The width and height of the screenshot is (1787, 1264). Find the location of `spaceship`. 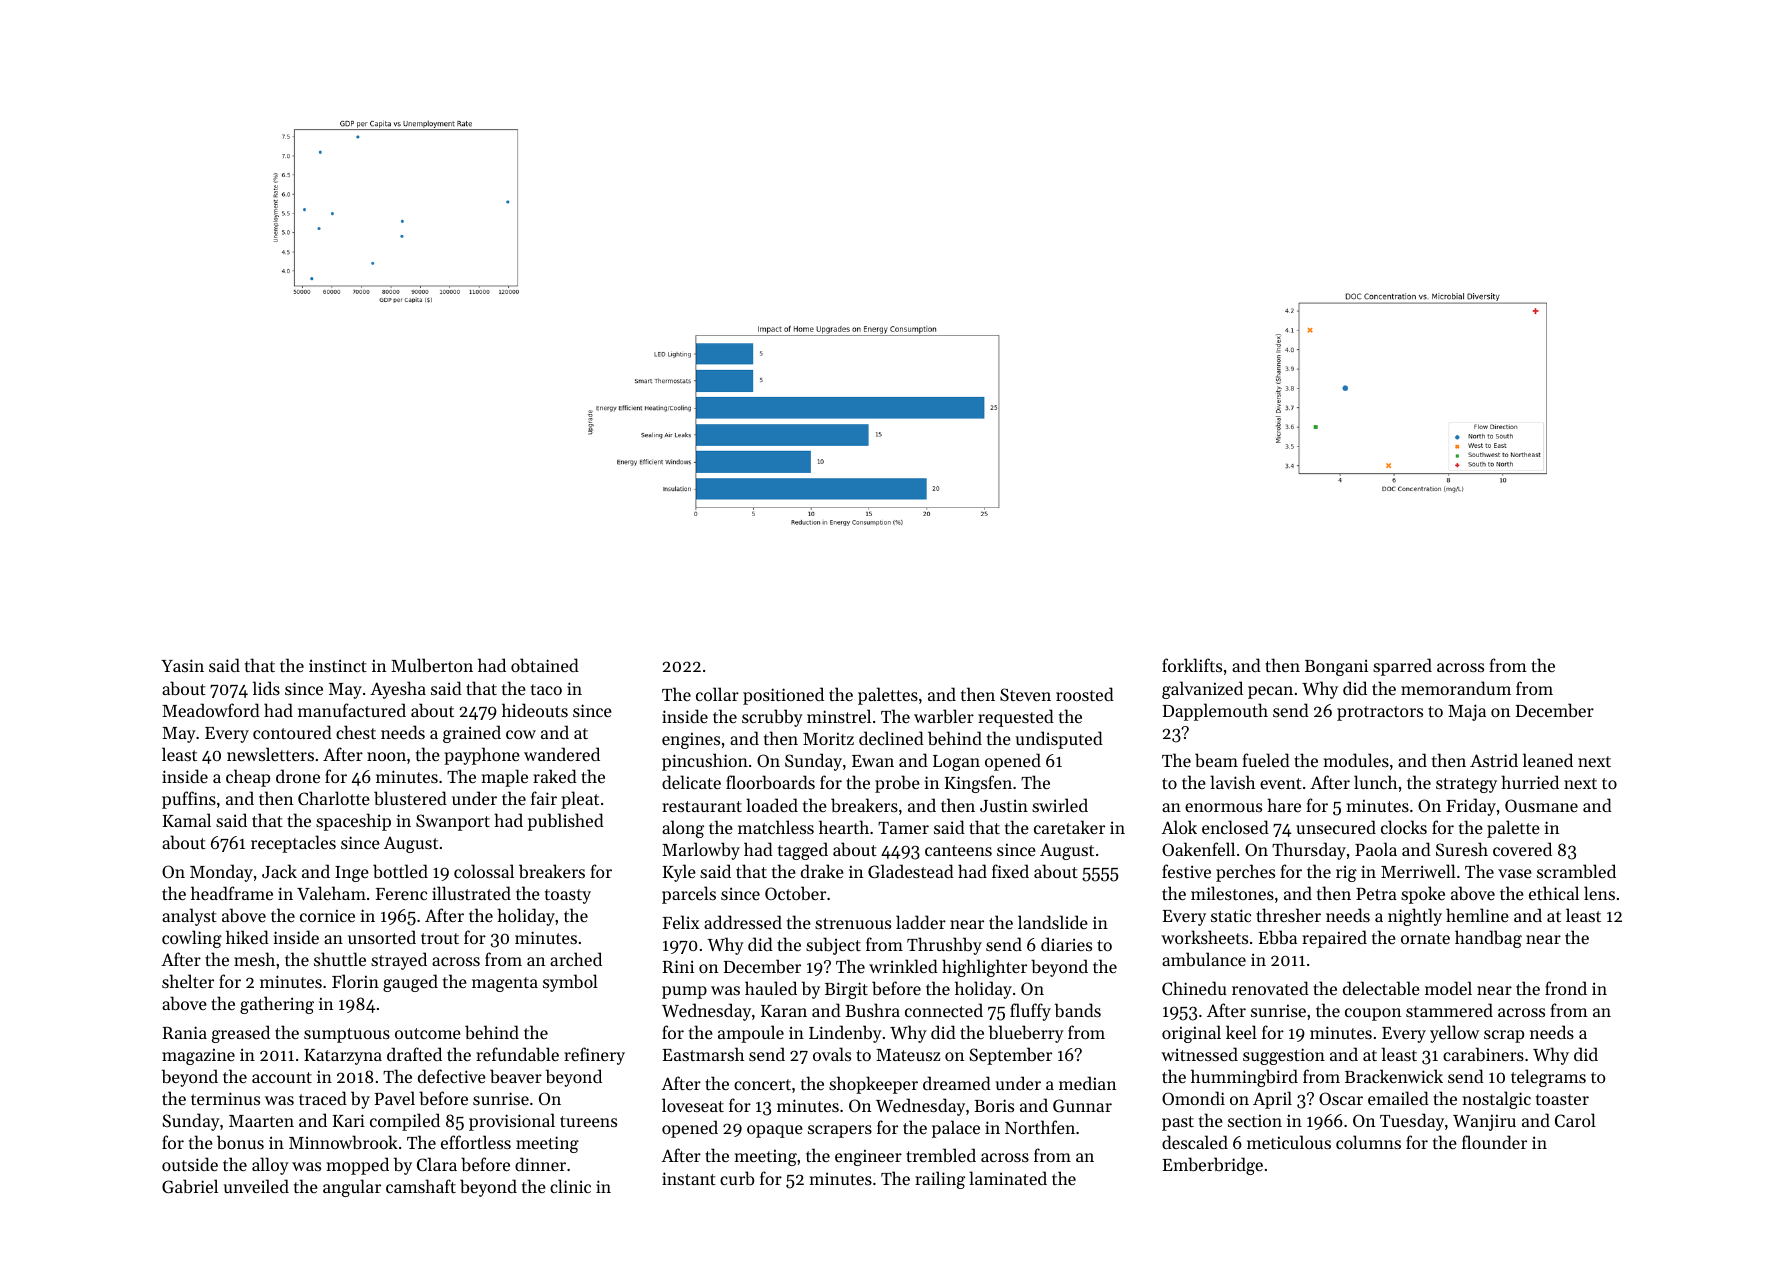

spaceship is located at coordinates (353, 822).
